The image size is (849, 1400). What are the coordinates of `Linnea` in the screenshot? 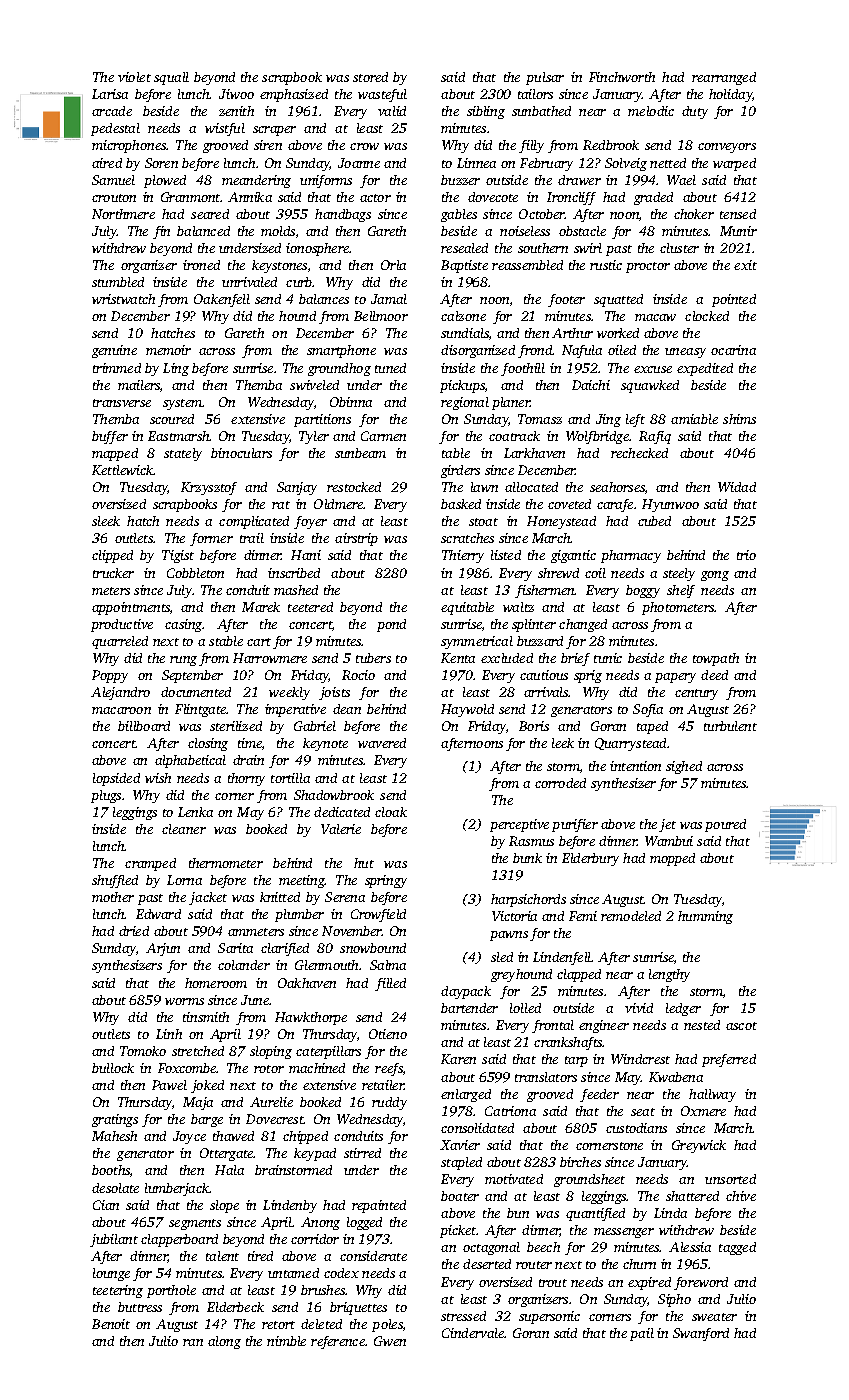 It's located at (476, 163).
